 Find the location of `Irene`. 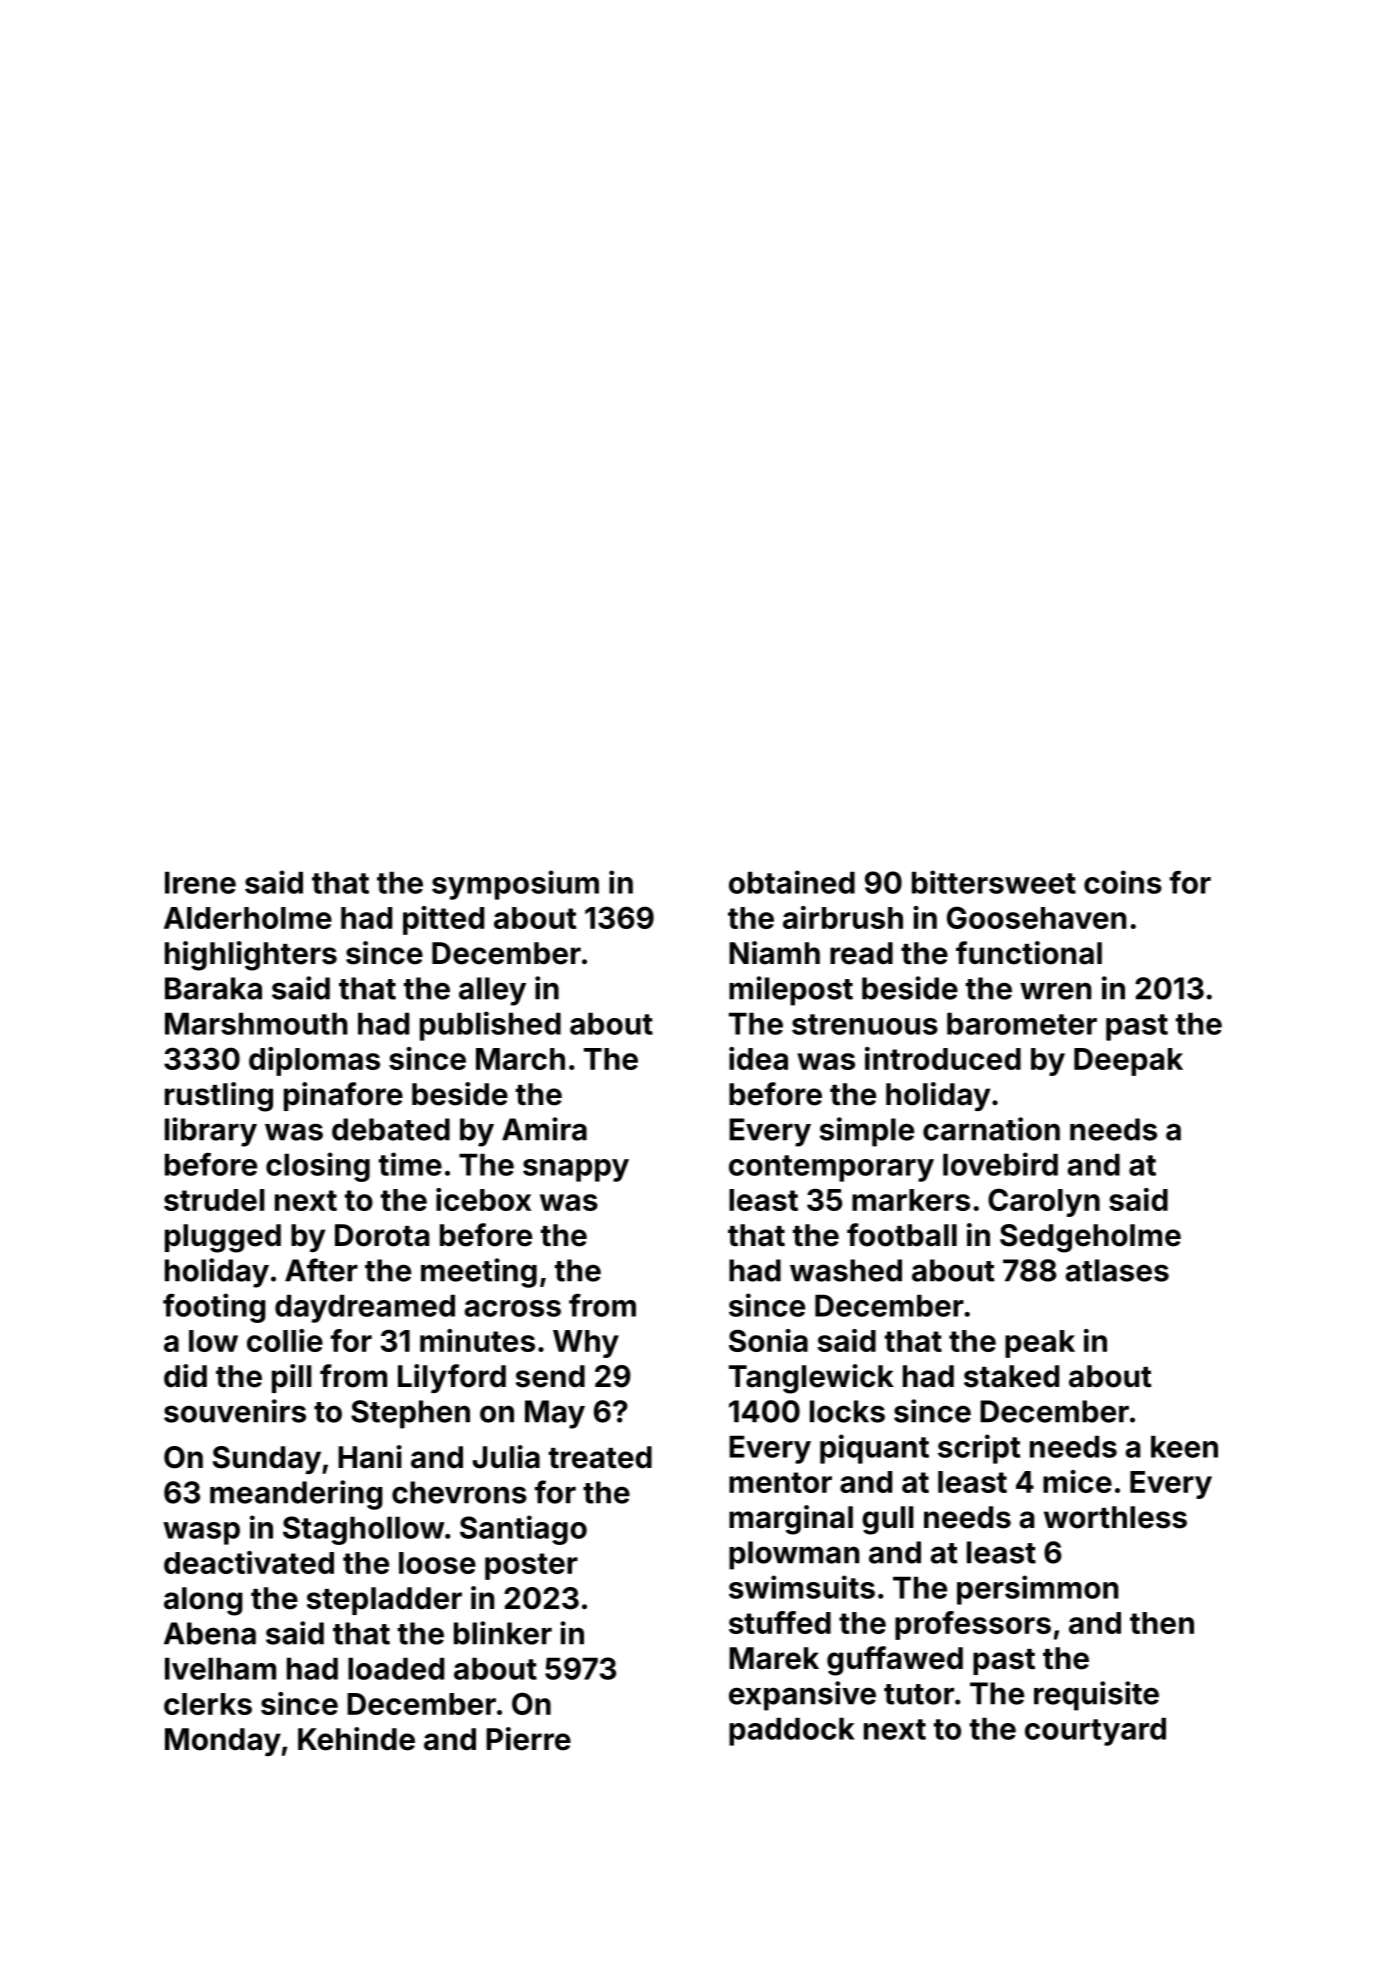

Irene is located at coordinates (200, 883).
